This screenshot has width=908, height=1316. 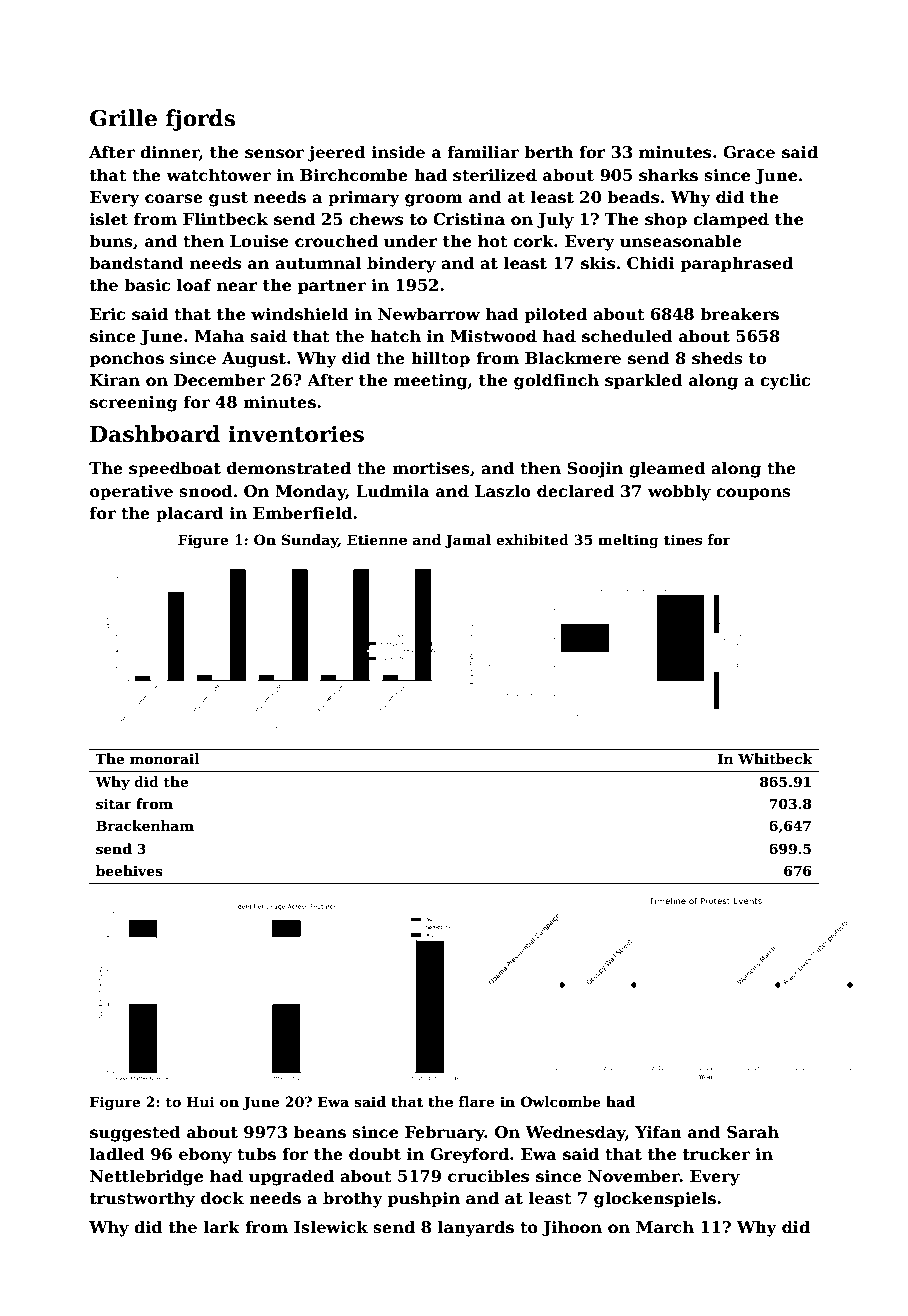 I want to click on Flintbeck, so click(x=225, y=219).
